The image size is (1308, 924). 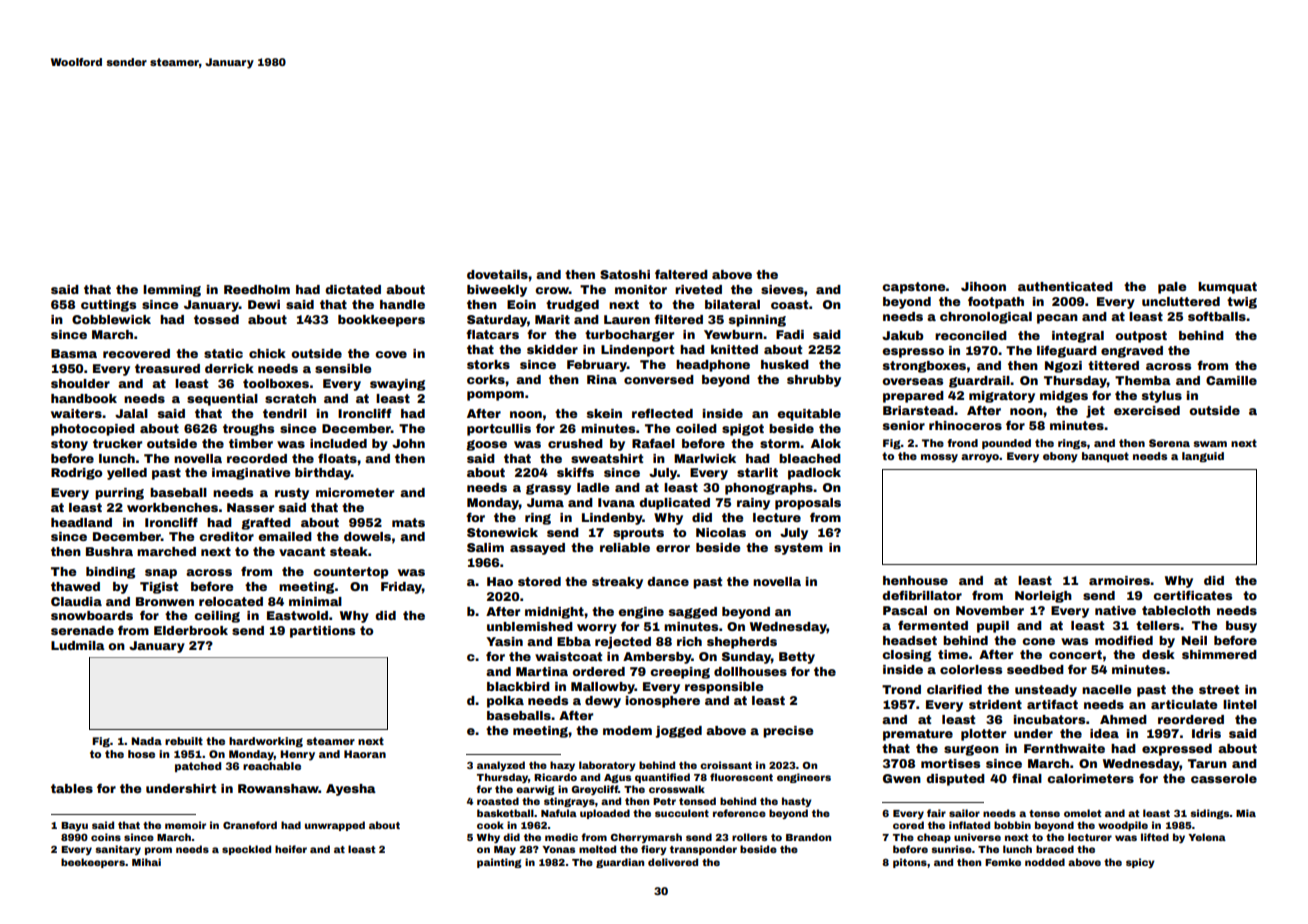 What do you see at coordinates (983, 286) in the screenshot?
I see `Jihoon` at bounding box center [983, 286].
